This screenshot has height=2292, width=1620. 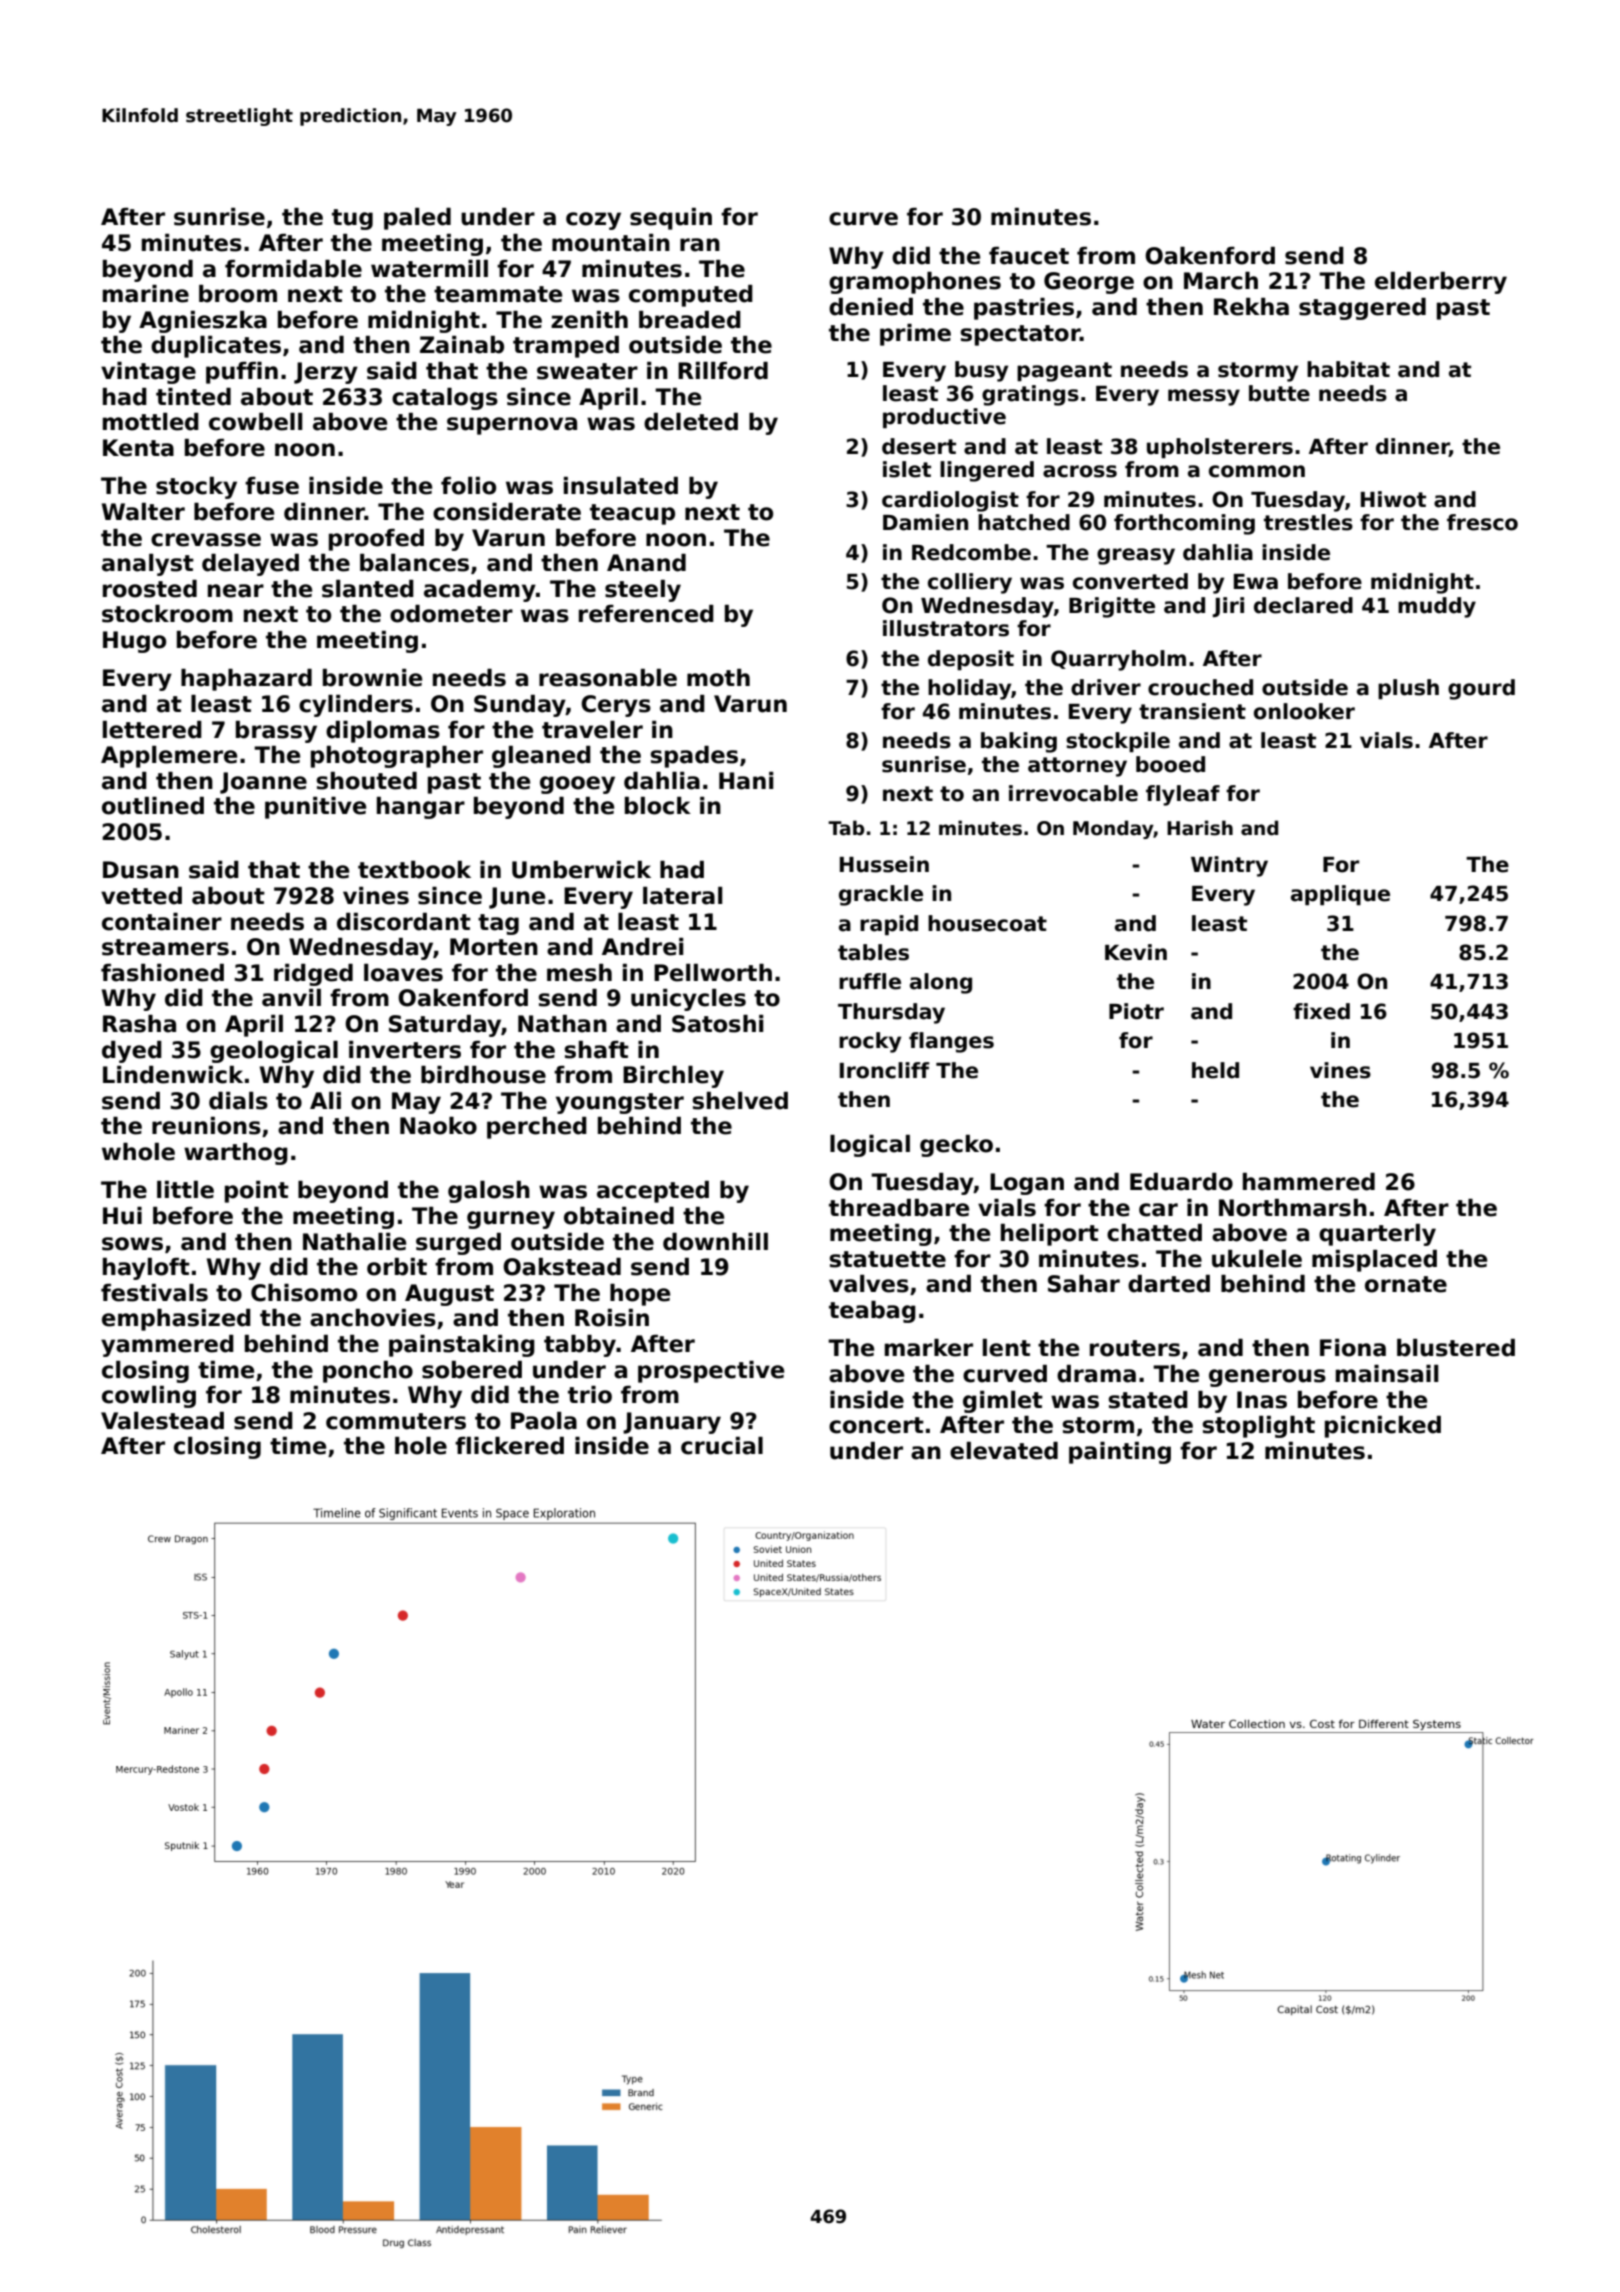 I want to click on cowling, so click(x=149, y=1397).
